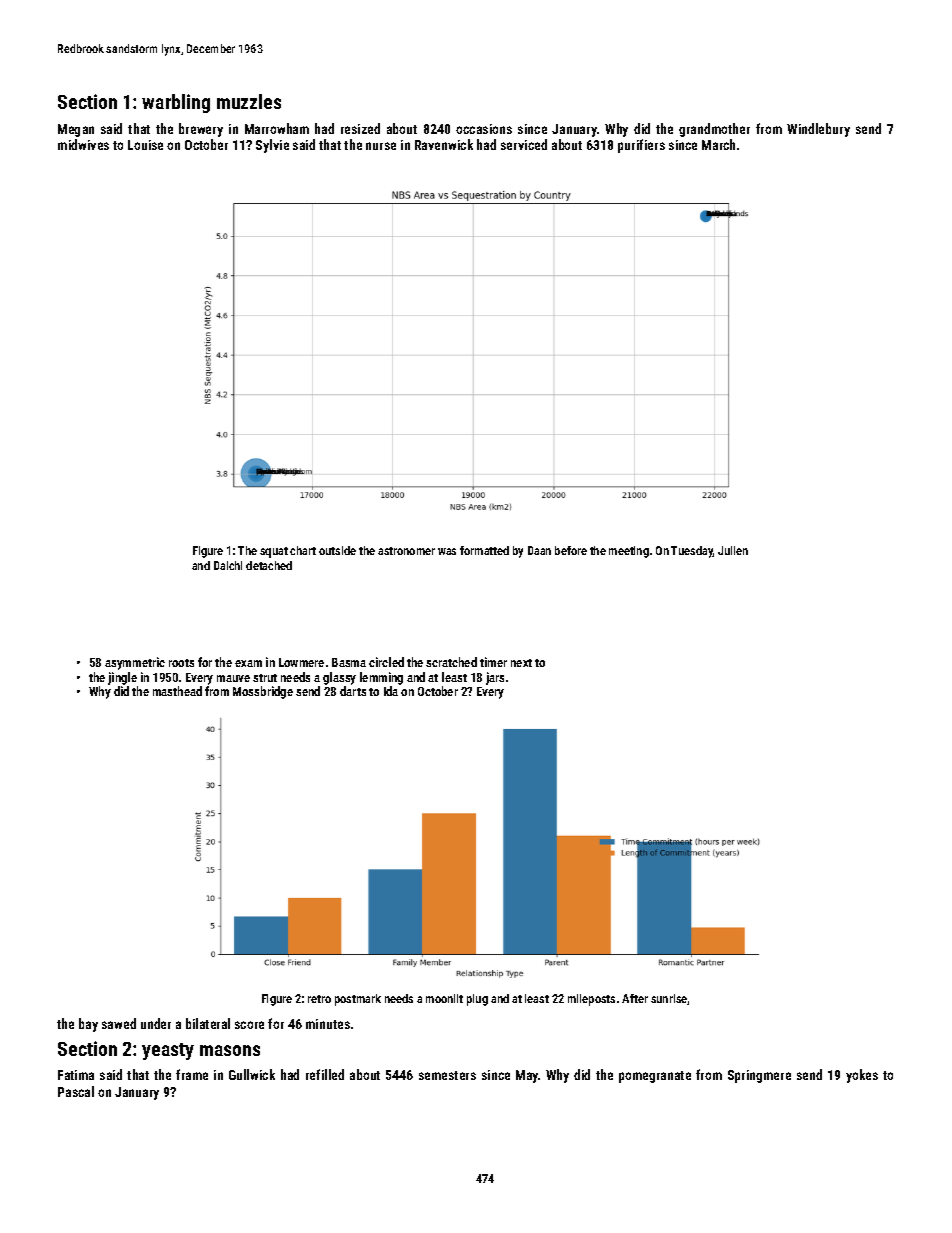  I want to click on outside, so click(337, 550).
